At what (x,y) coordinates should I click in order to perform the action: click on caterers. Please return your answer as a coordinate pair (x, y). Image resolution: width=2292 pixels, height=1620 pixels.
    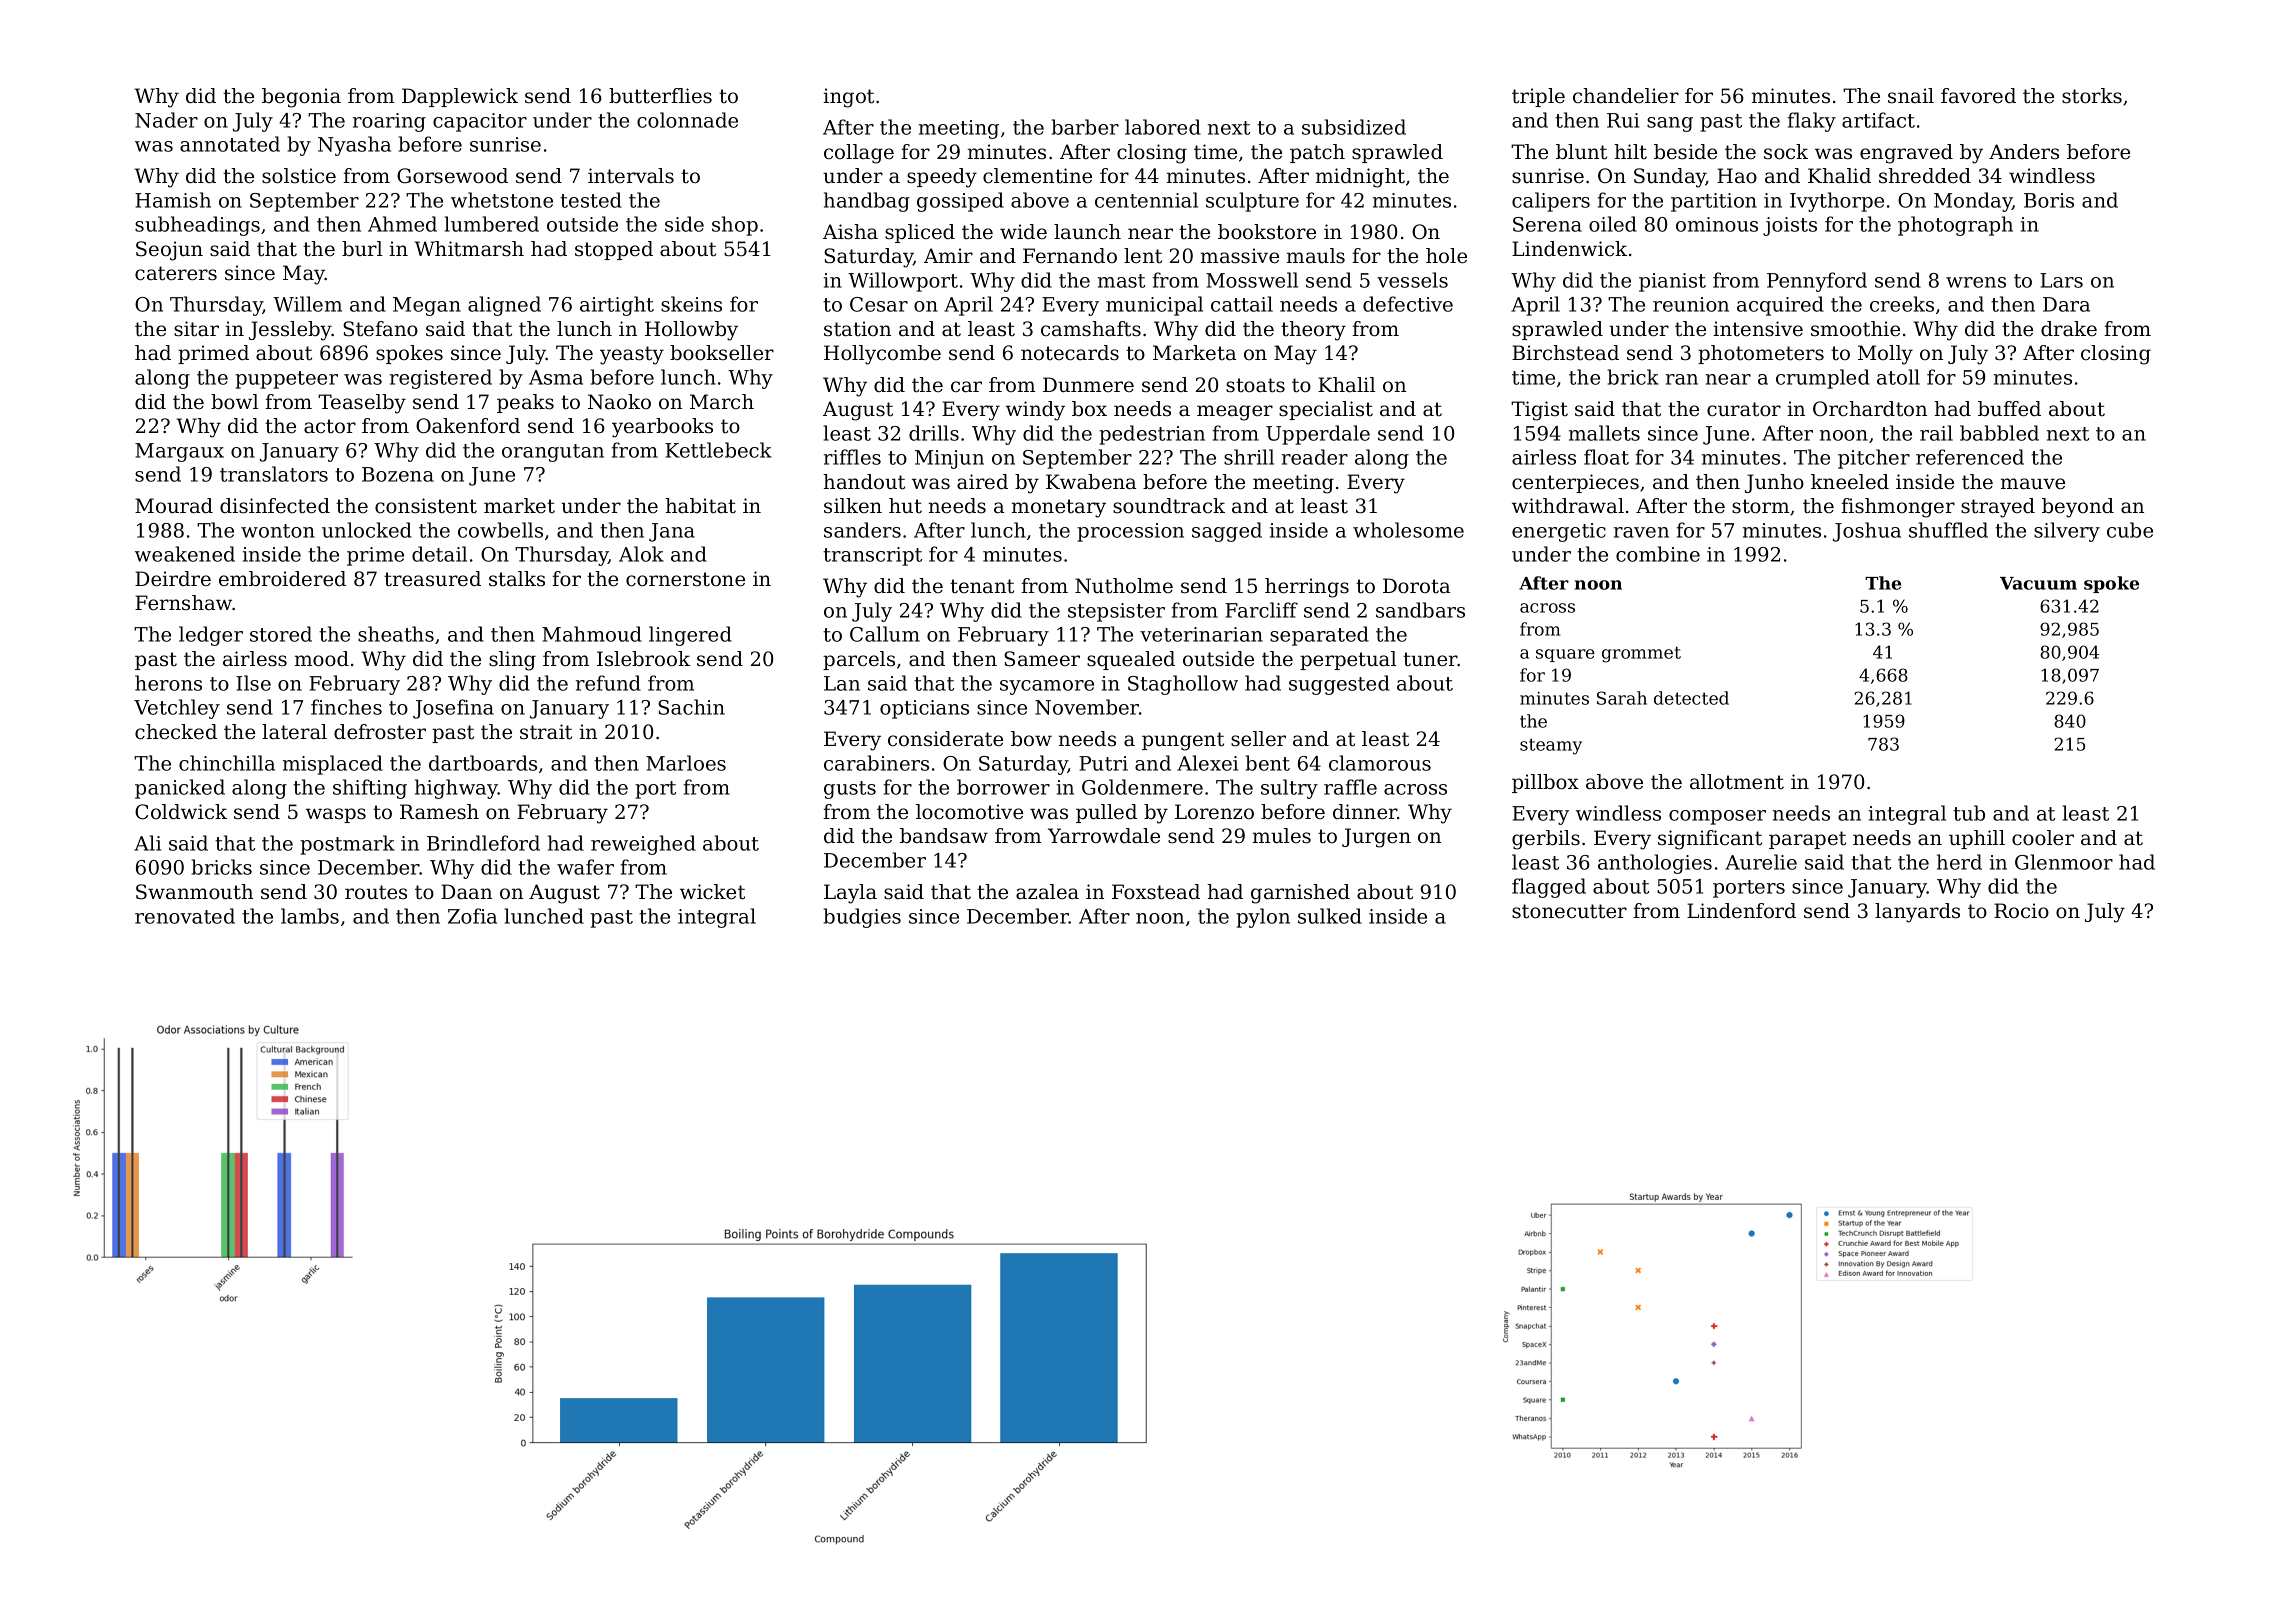
    Looking at the image, I should click on (176, 273).
